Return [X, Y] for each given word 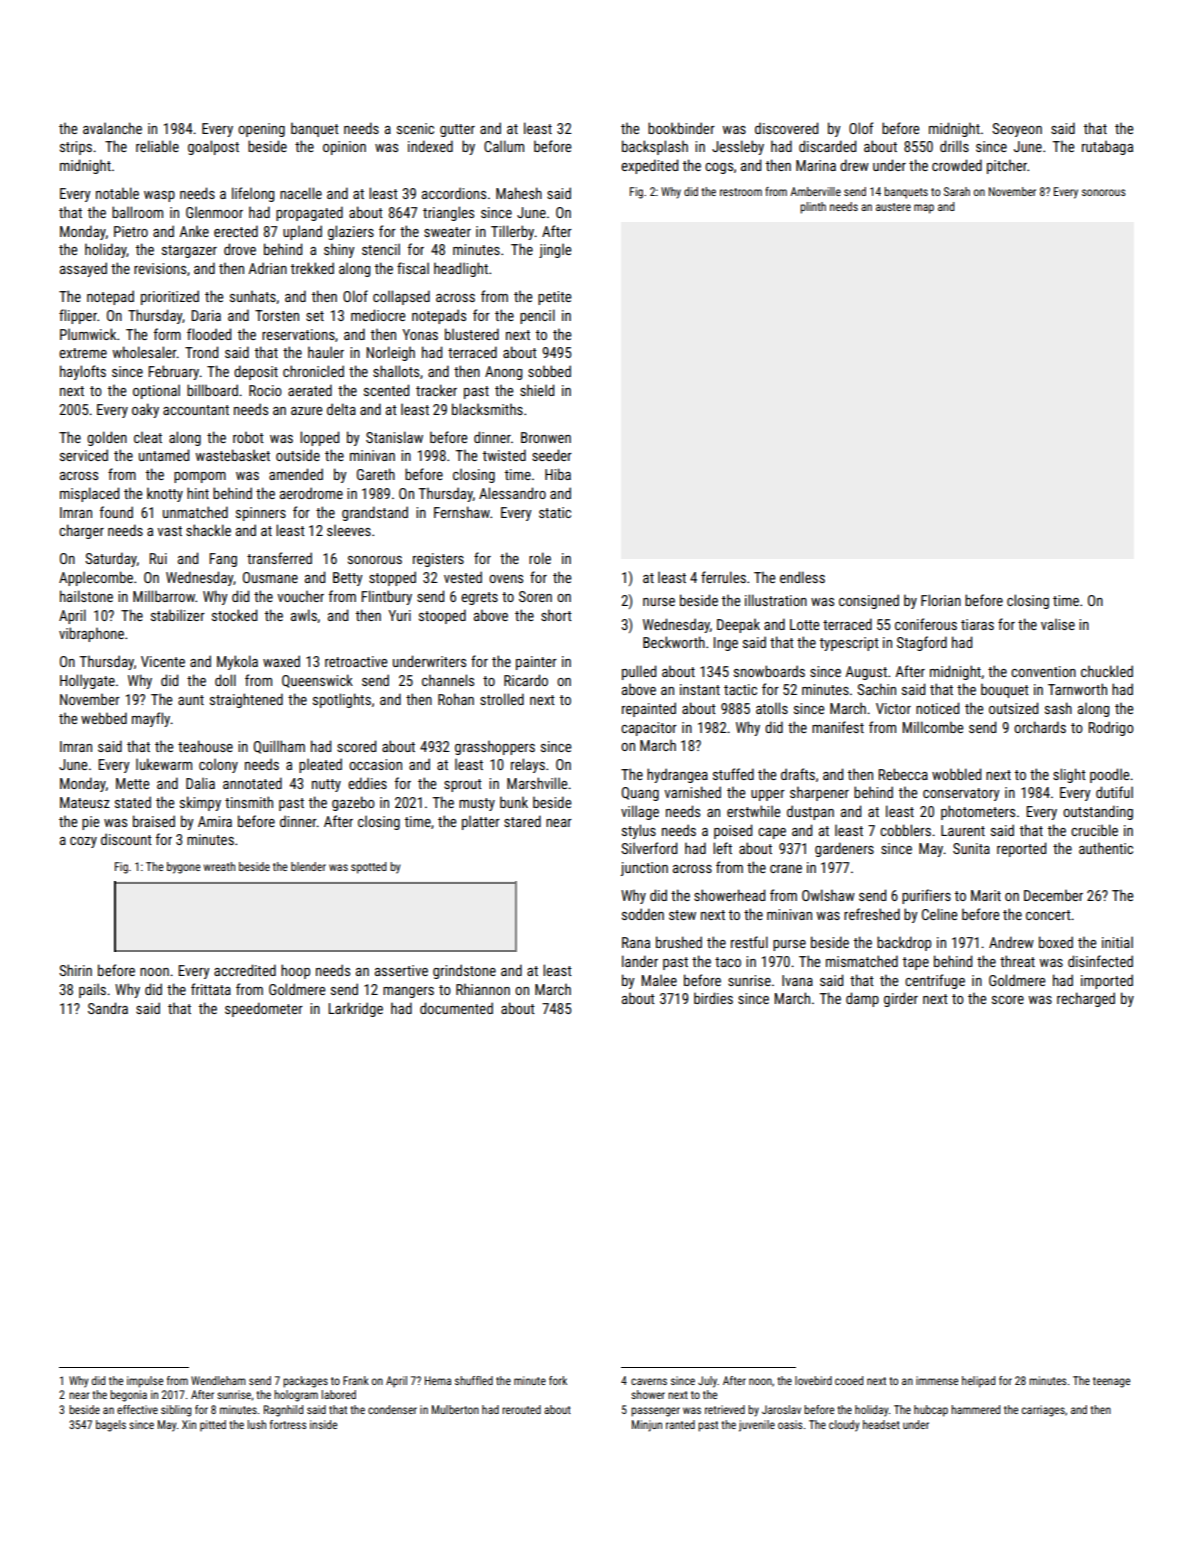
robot [248, 437]
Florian [941, 600]
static [555, 512]
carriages [1043, 1411]
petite [554, 298]
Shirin [75, 970]
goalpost [213, 147]
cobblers [905, 830]
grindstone [464, 971]
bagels [111, 1426]
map [924, 209]
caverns [649, 1381]
